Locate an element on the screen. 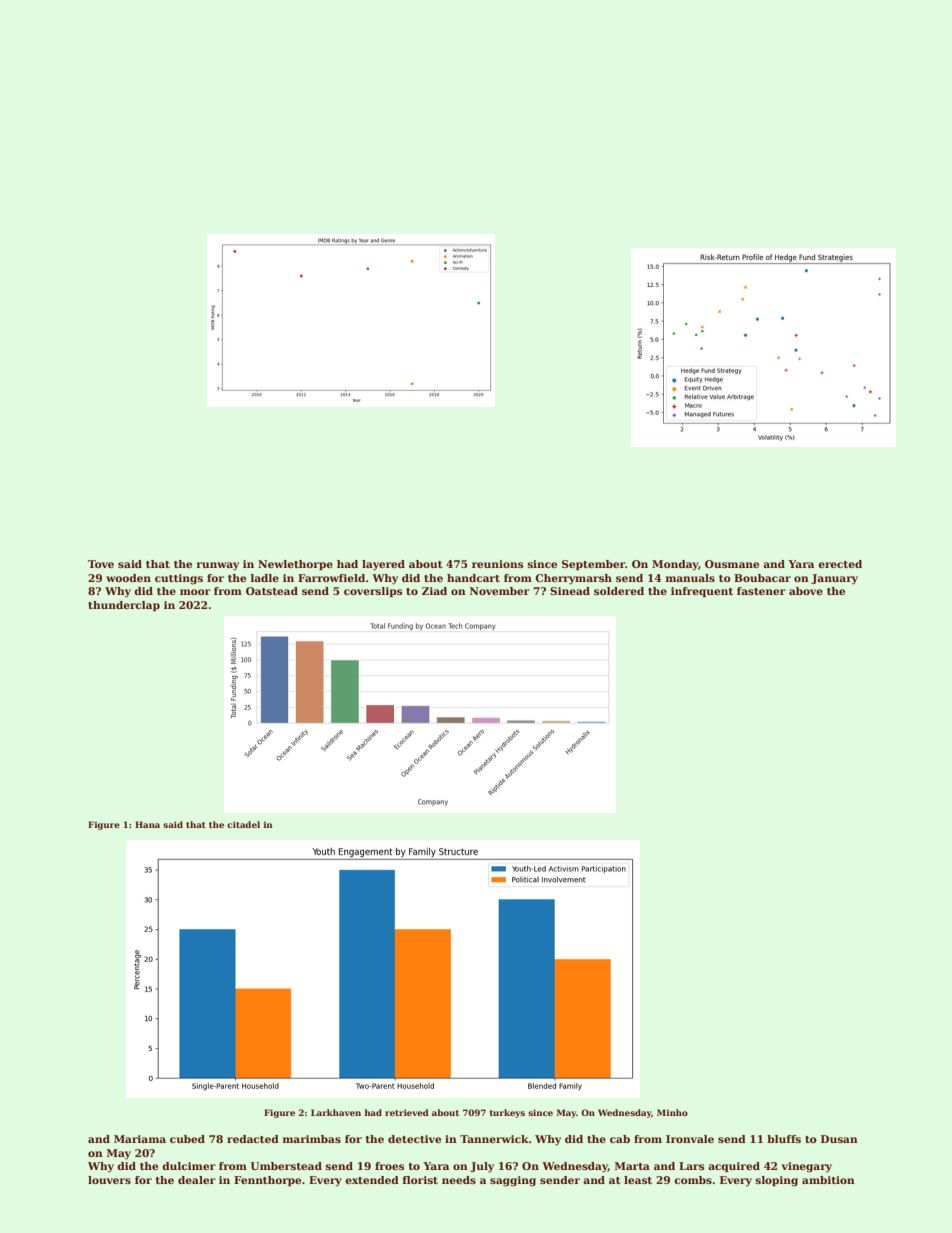  above is located at coordinates (806, 591).
